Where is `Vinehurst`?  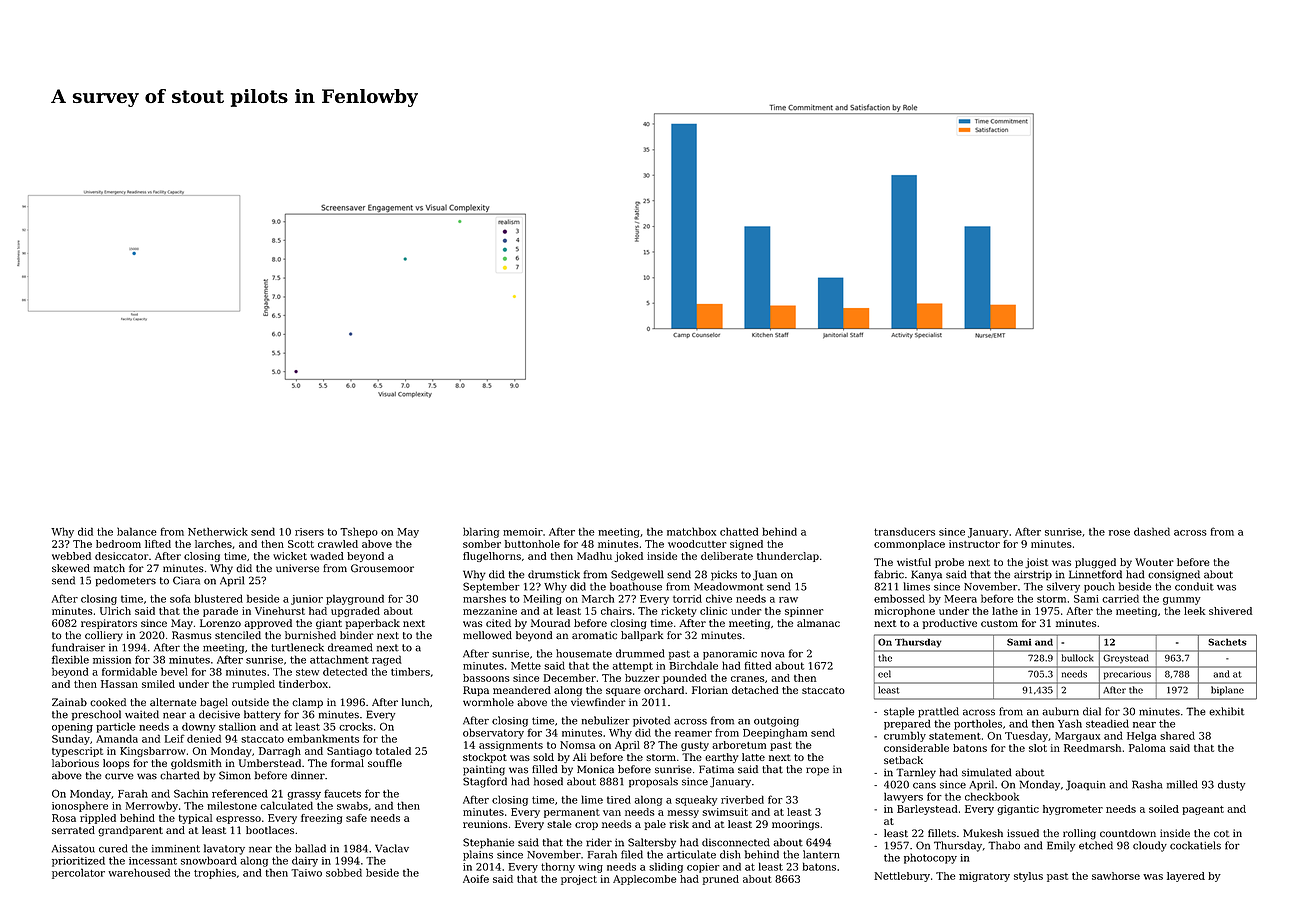
Vinehurst is located at coordinates (280, 611).
